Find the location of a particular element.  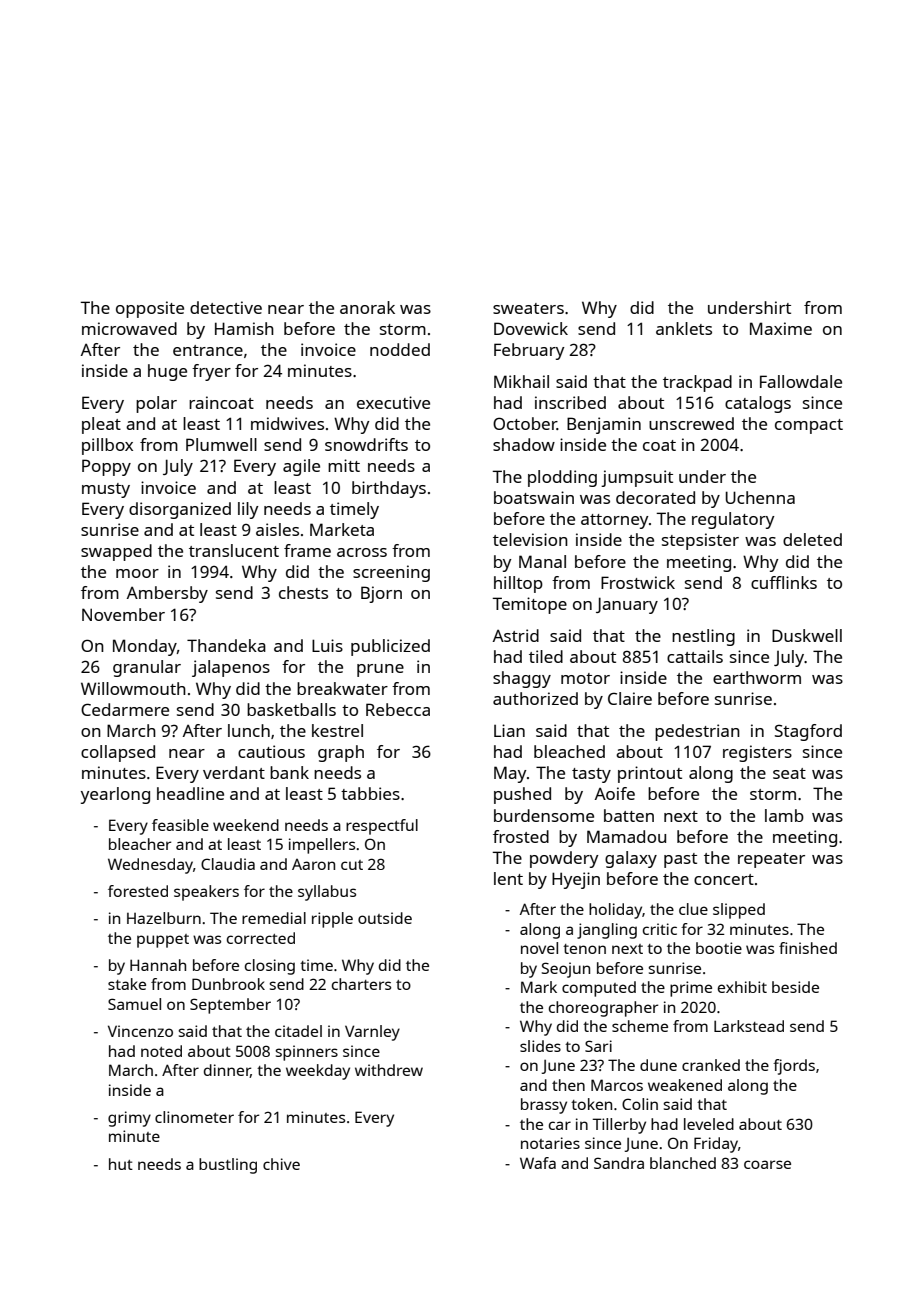

across is located at coordinates (362, 552).
